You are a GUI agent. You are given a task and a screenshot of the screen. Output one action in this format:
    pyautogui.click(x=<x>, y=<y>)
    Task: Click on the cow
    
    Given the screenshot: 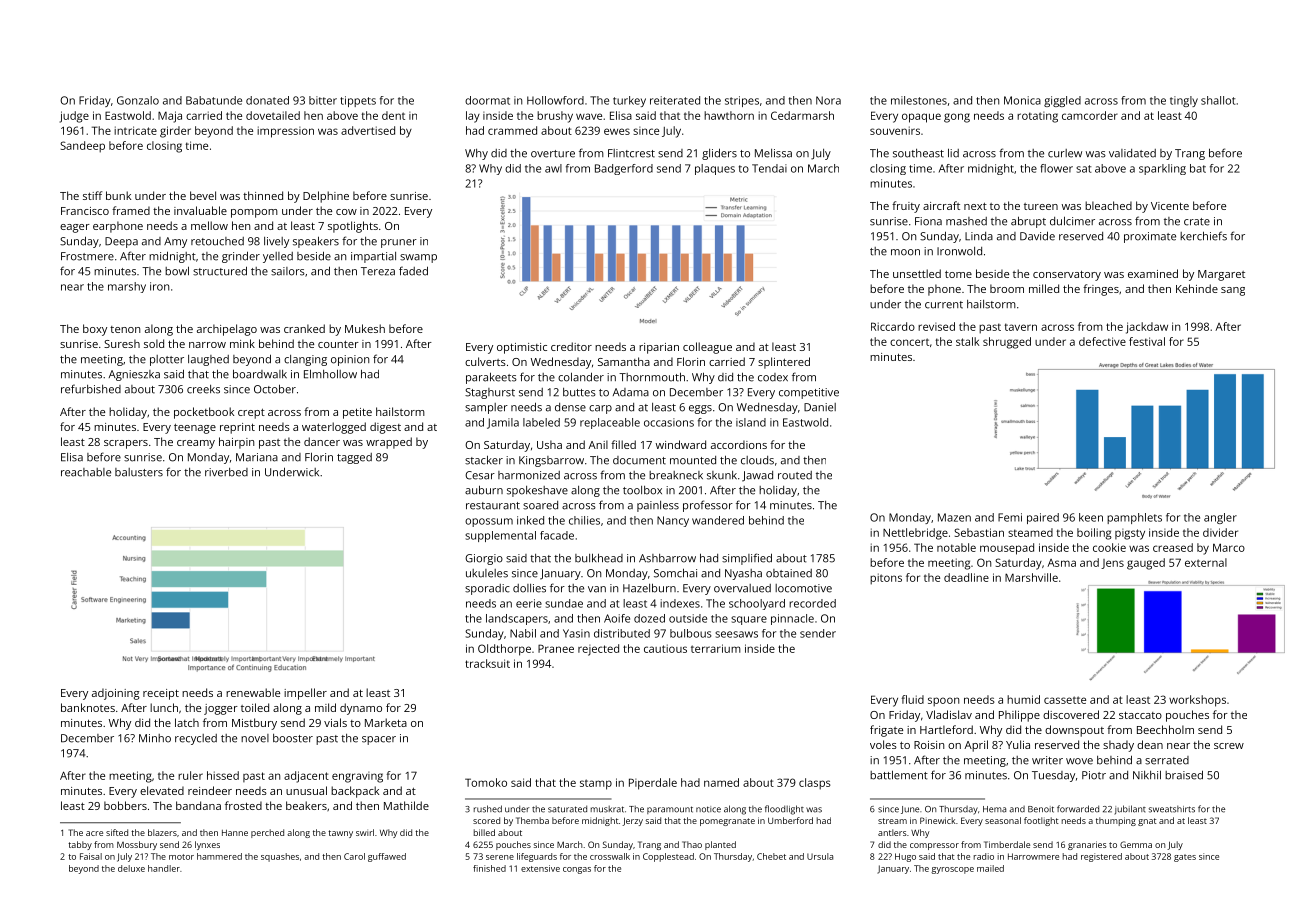 What is the action you would take?
    pyautogui.click(x=346, y=212)
